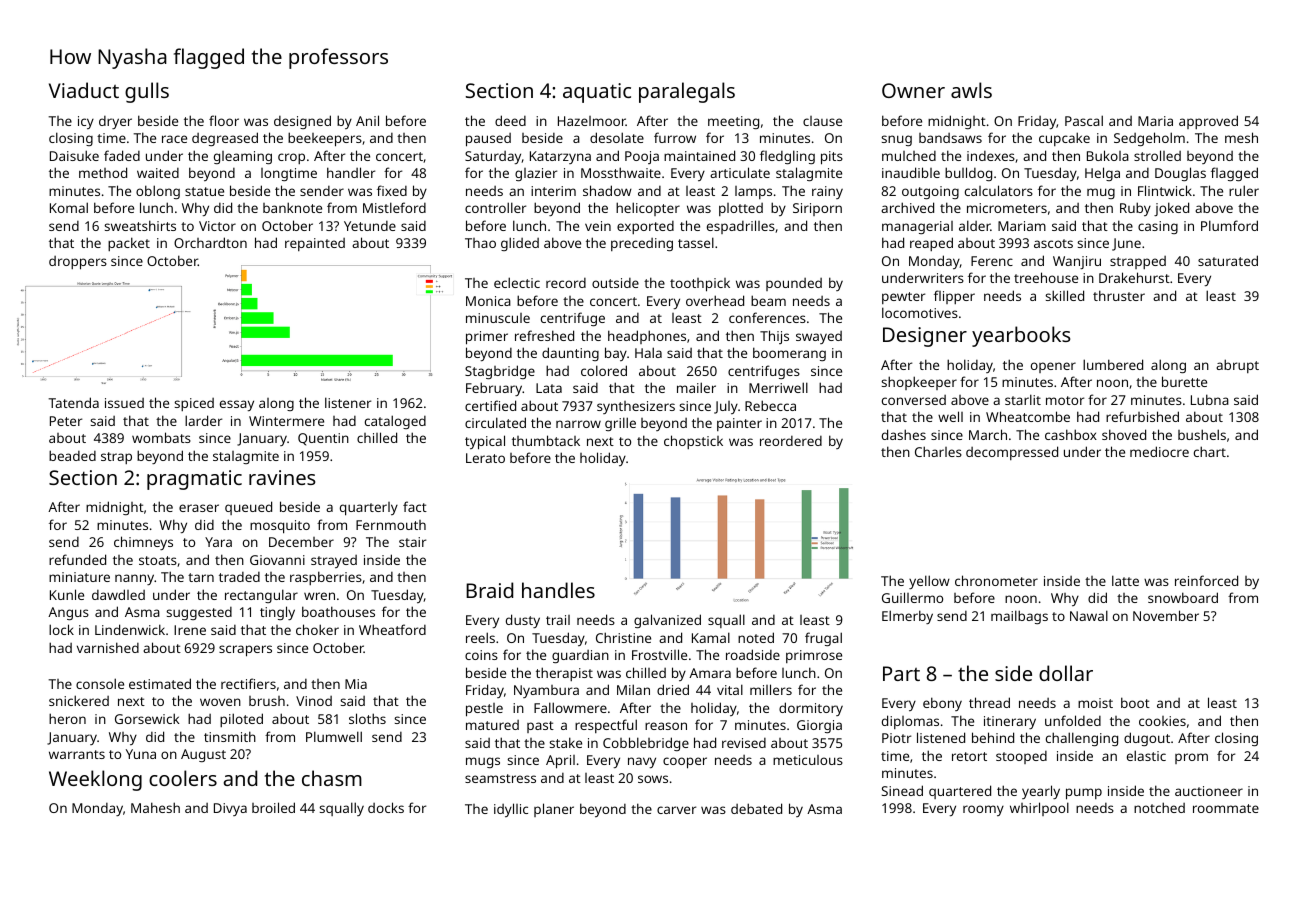  Describe the element at coordinates (1010, 722) in the screenshot. I see `itinerary` at that location.
